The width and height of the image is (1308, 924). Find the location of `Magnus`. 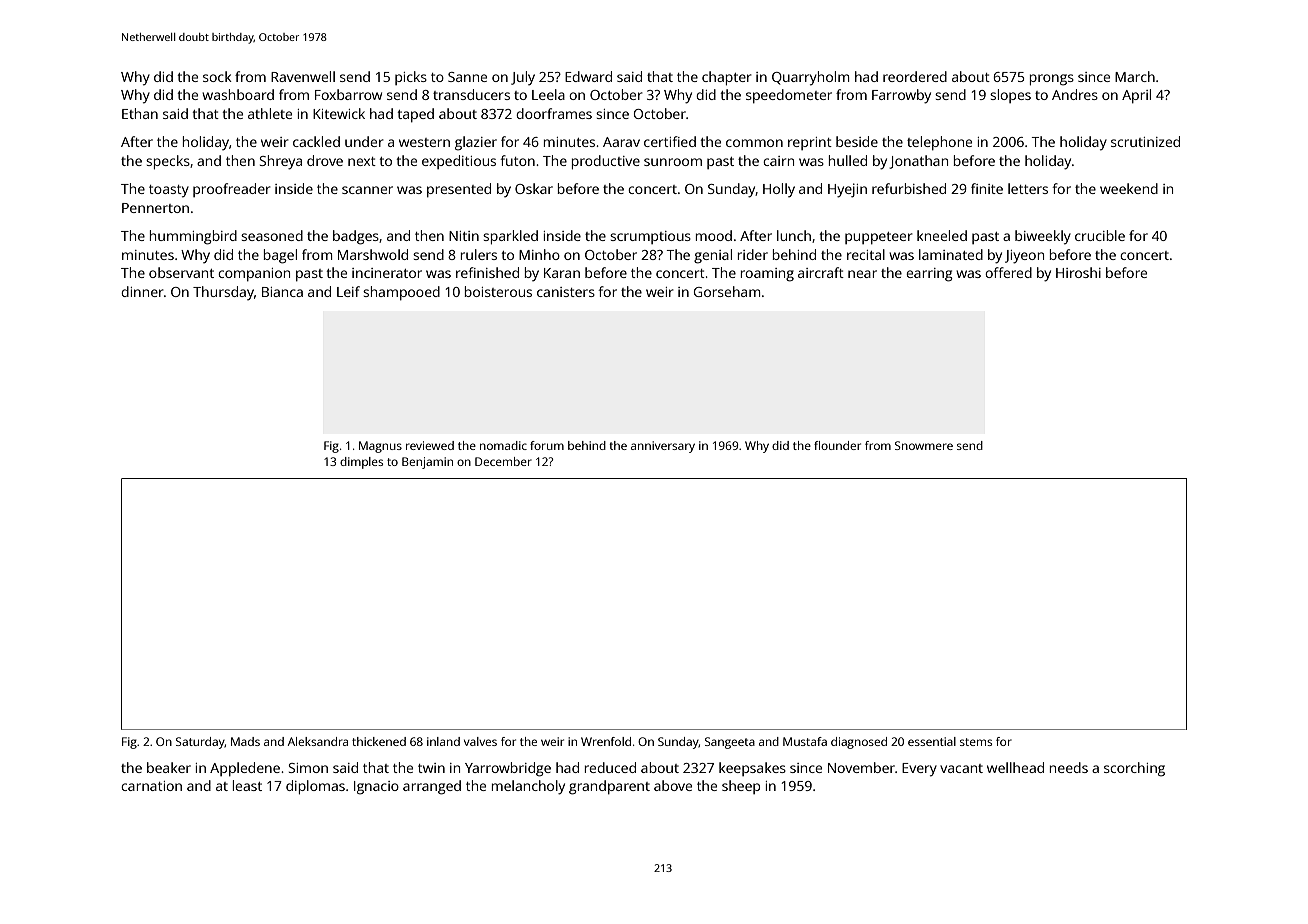

Magnus is located at coordinates (380, 447).
